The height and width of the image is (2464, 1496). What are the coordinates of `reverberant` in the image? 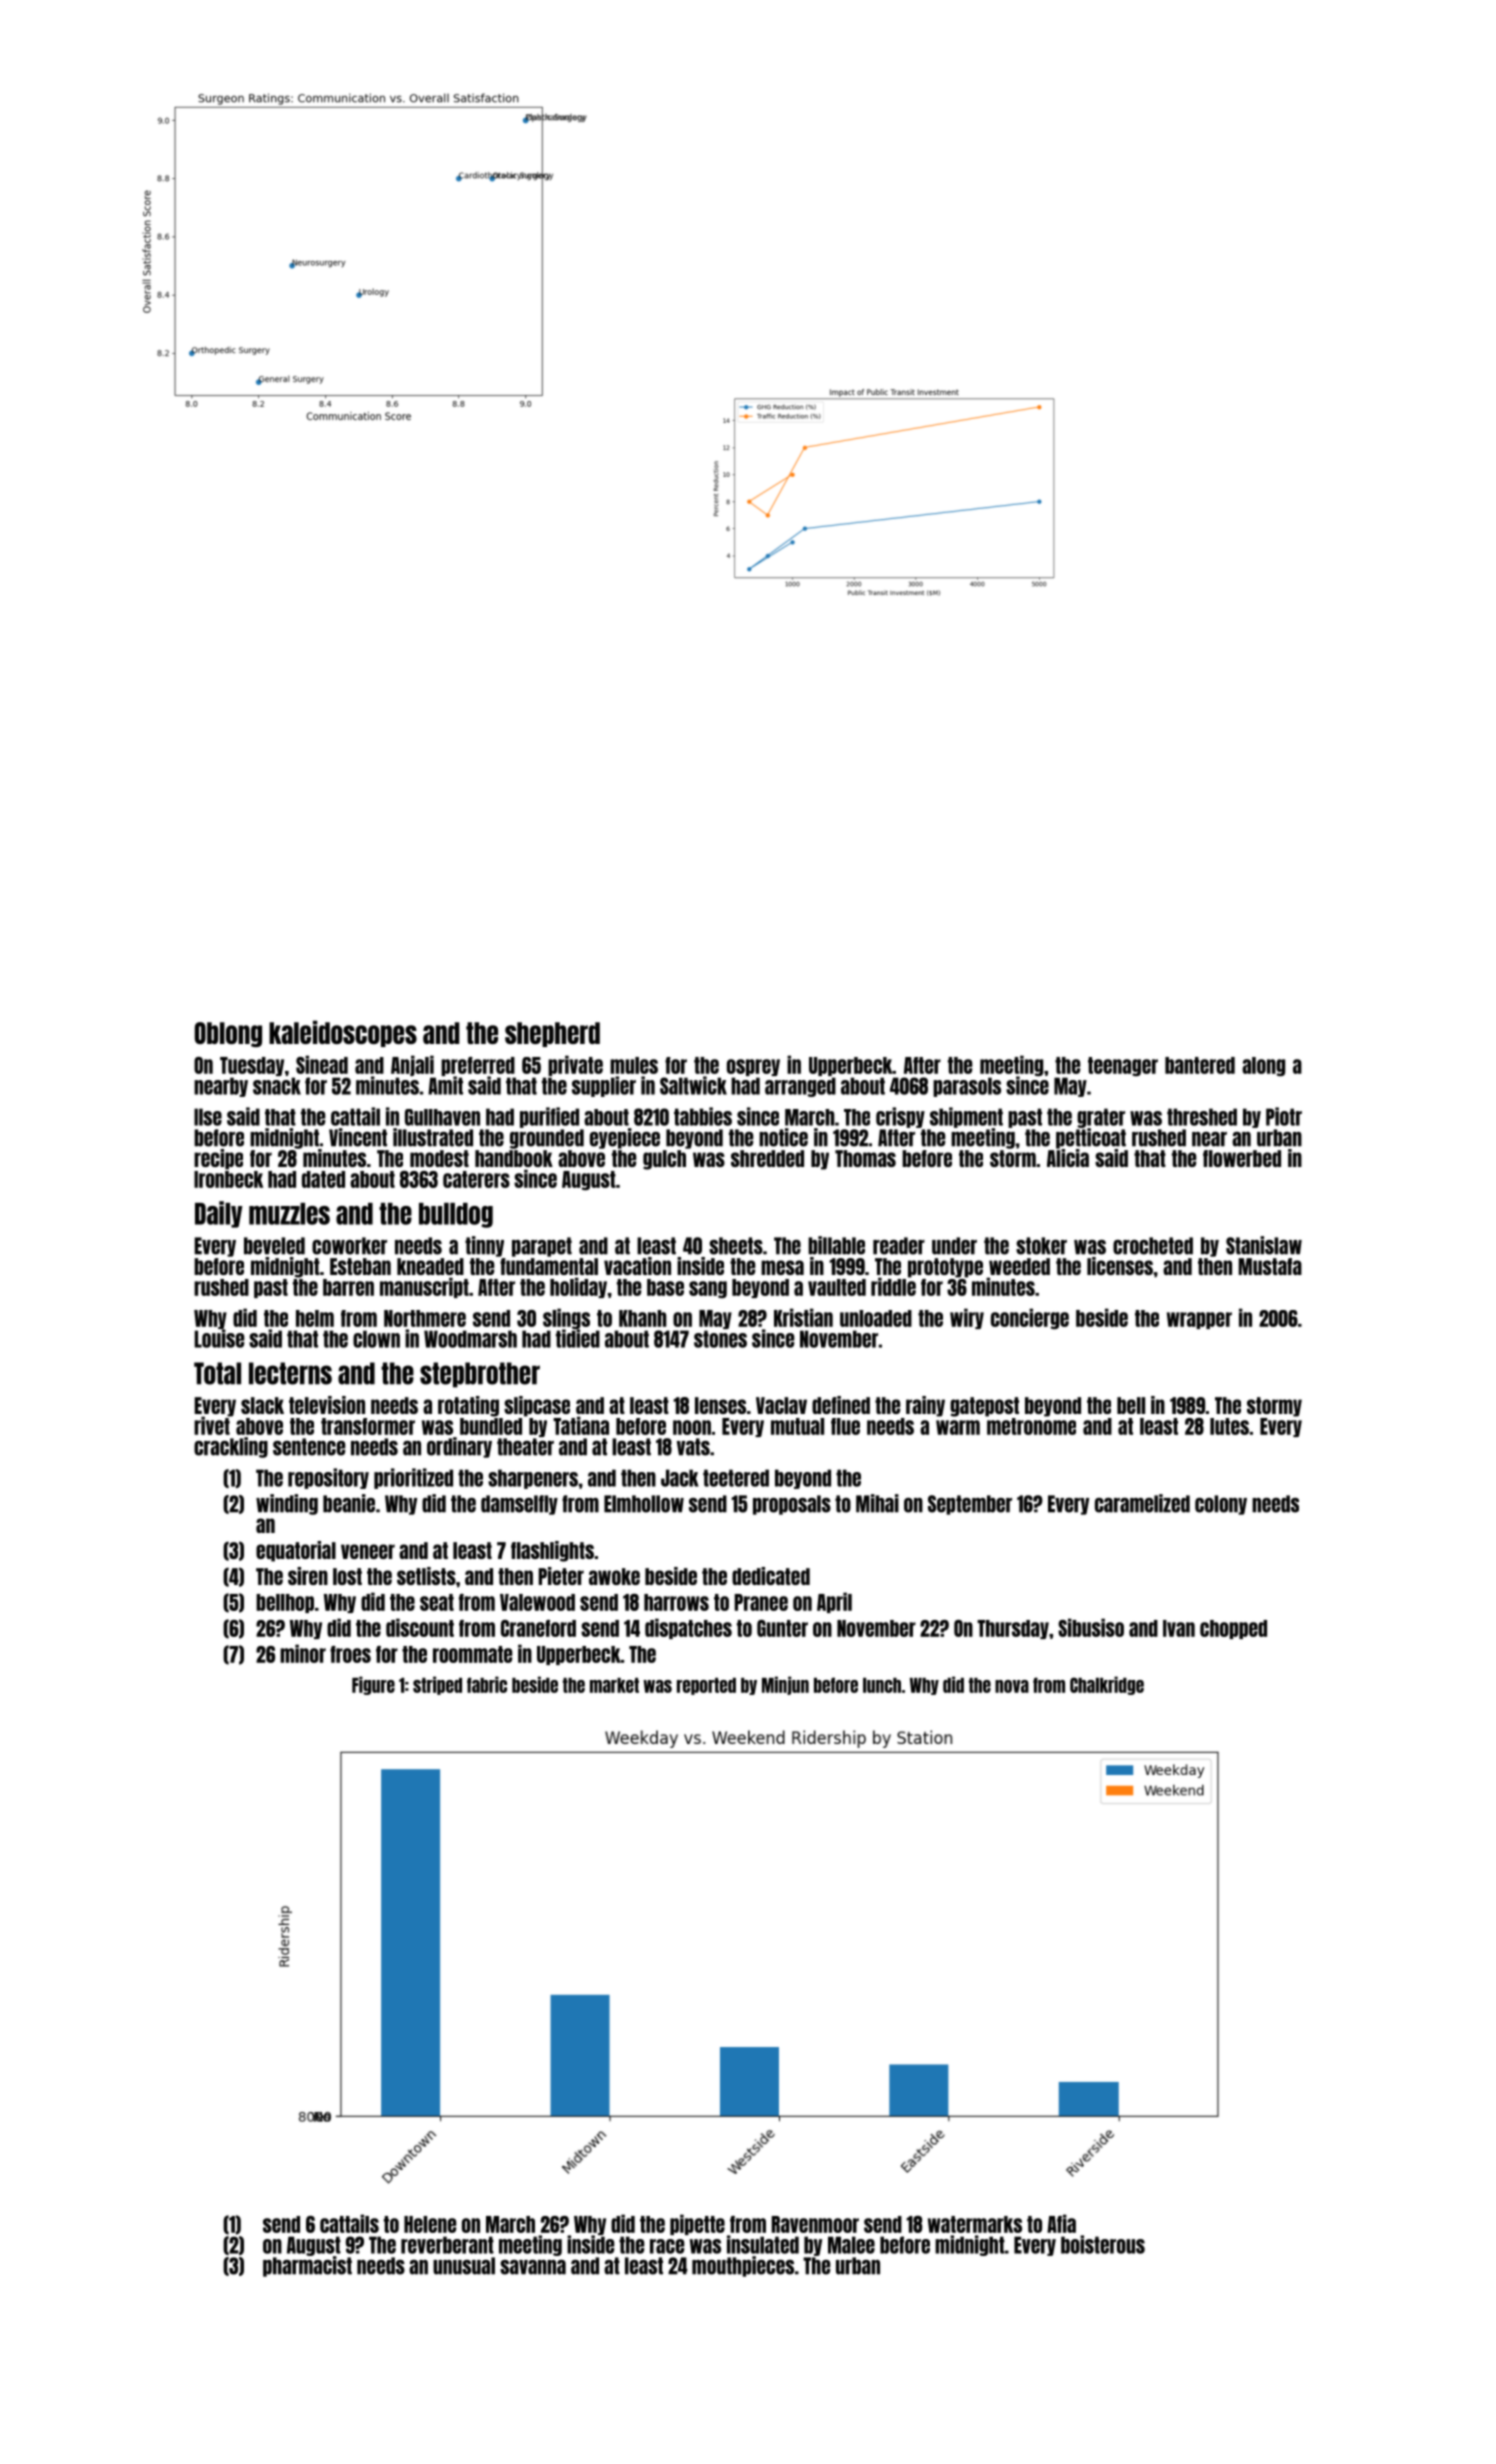 It's located at (447, 2245).
